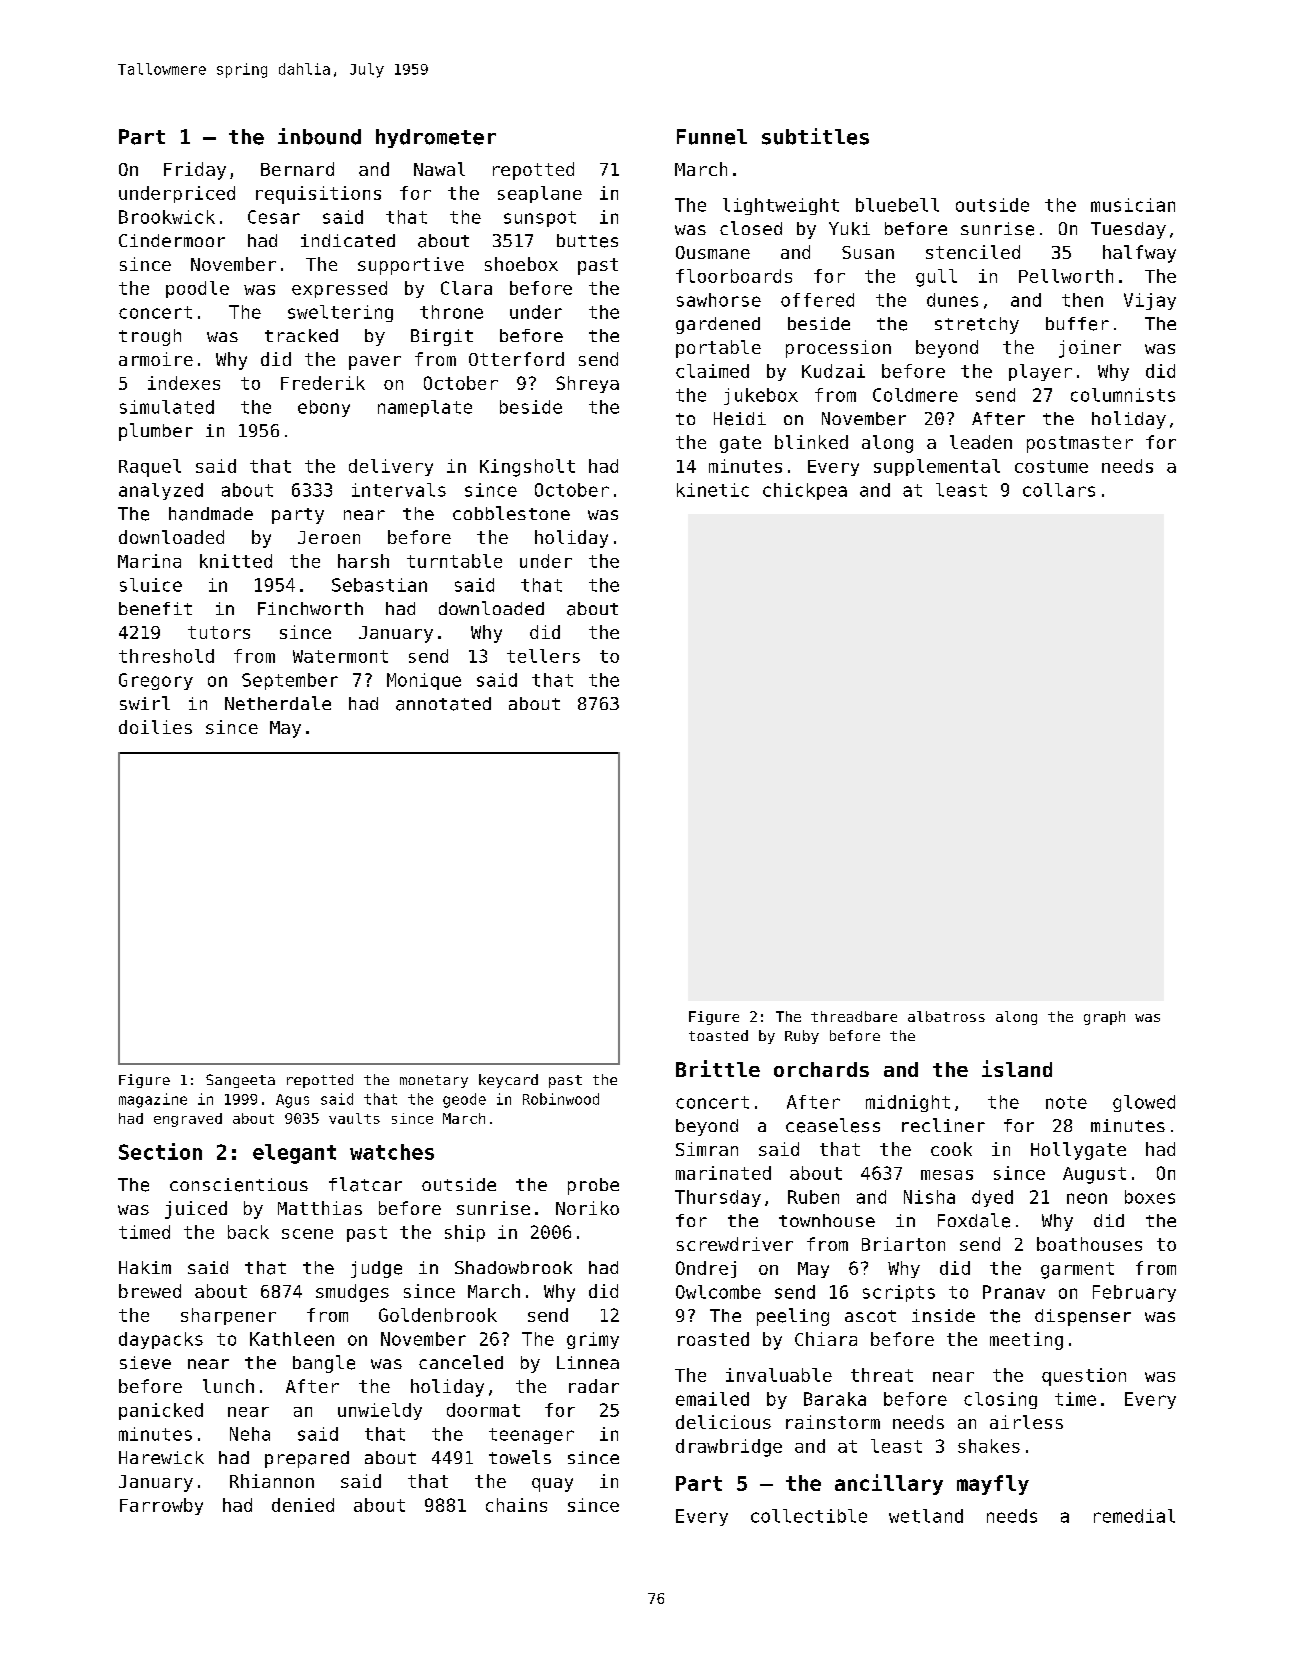 This document has width=1295, height=1676. Describe the element at coordinates (1104, 1018) in the document. I see `graph` at that location.
